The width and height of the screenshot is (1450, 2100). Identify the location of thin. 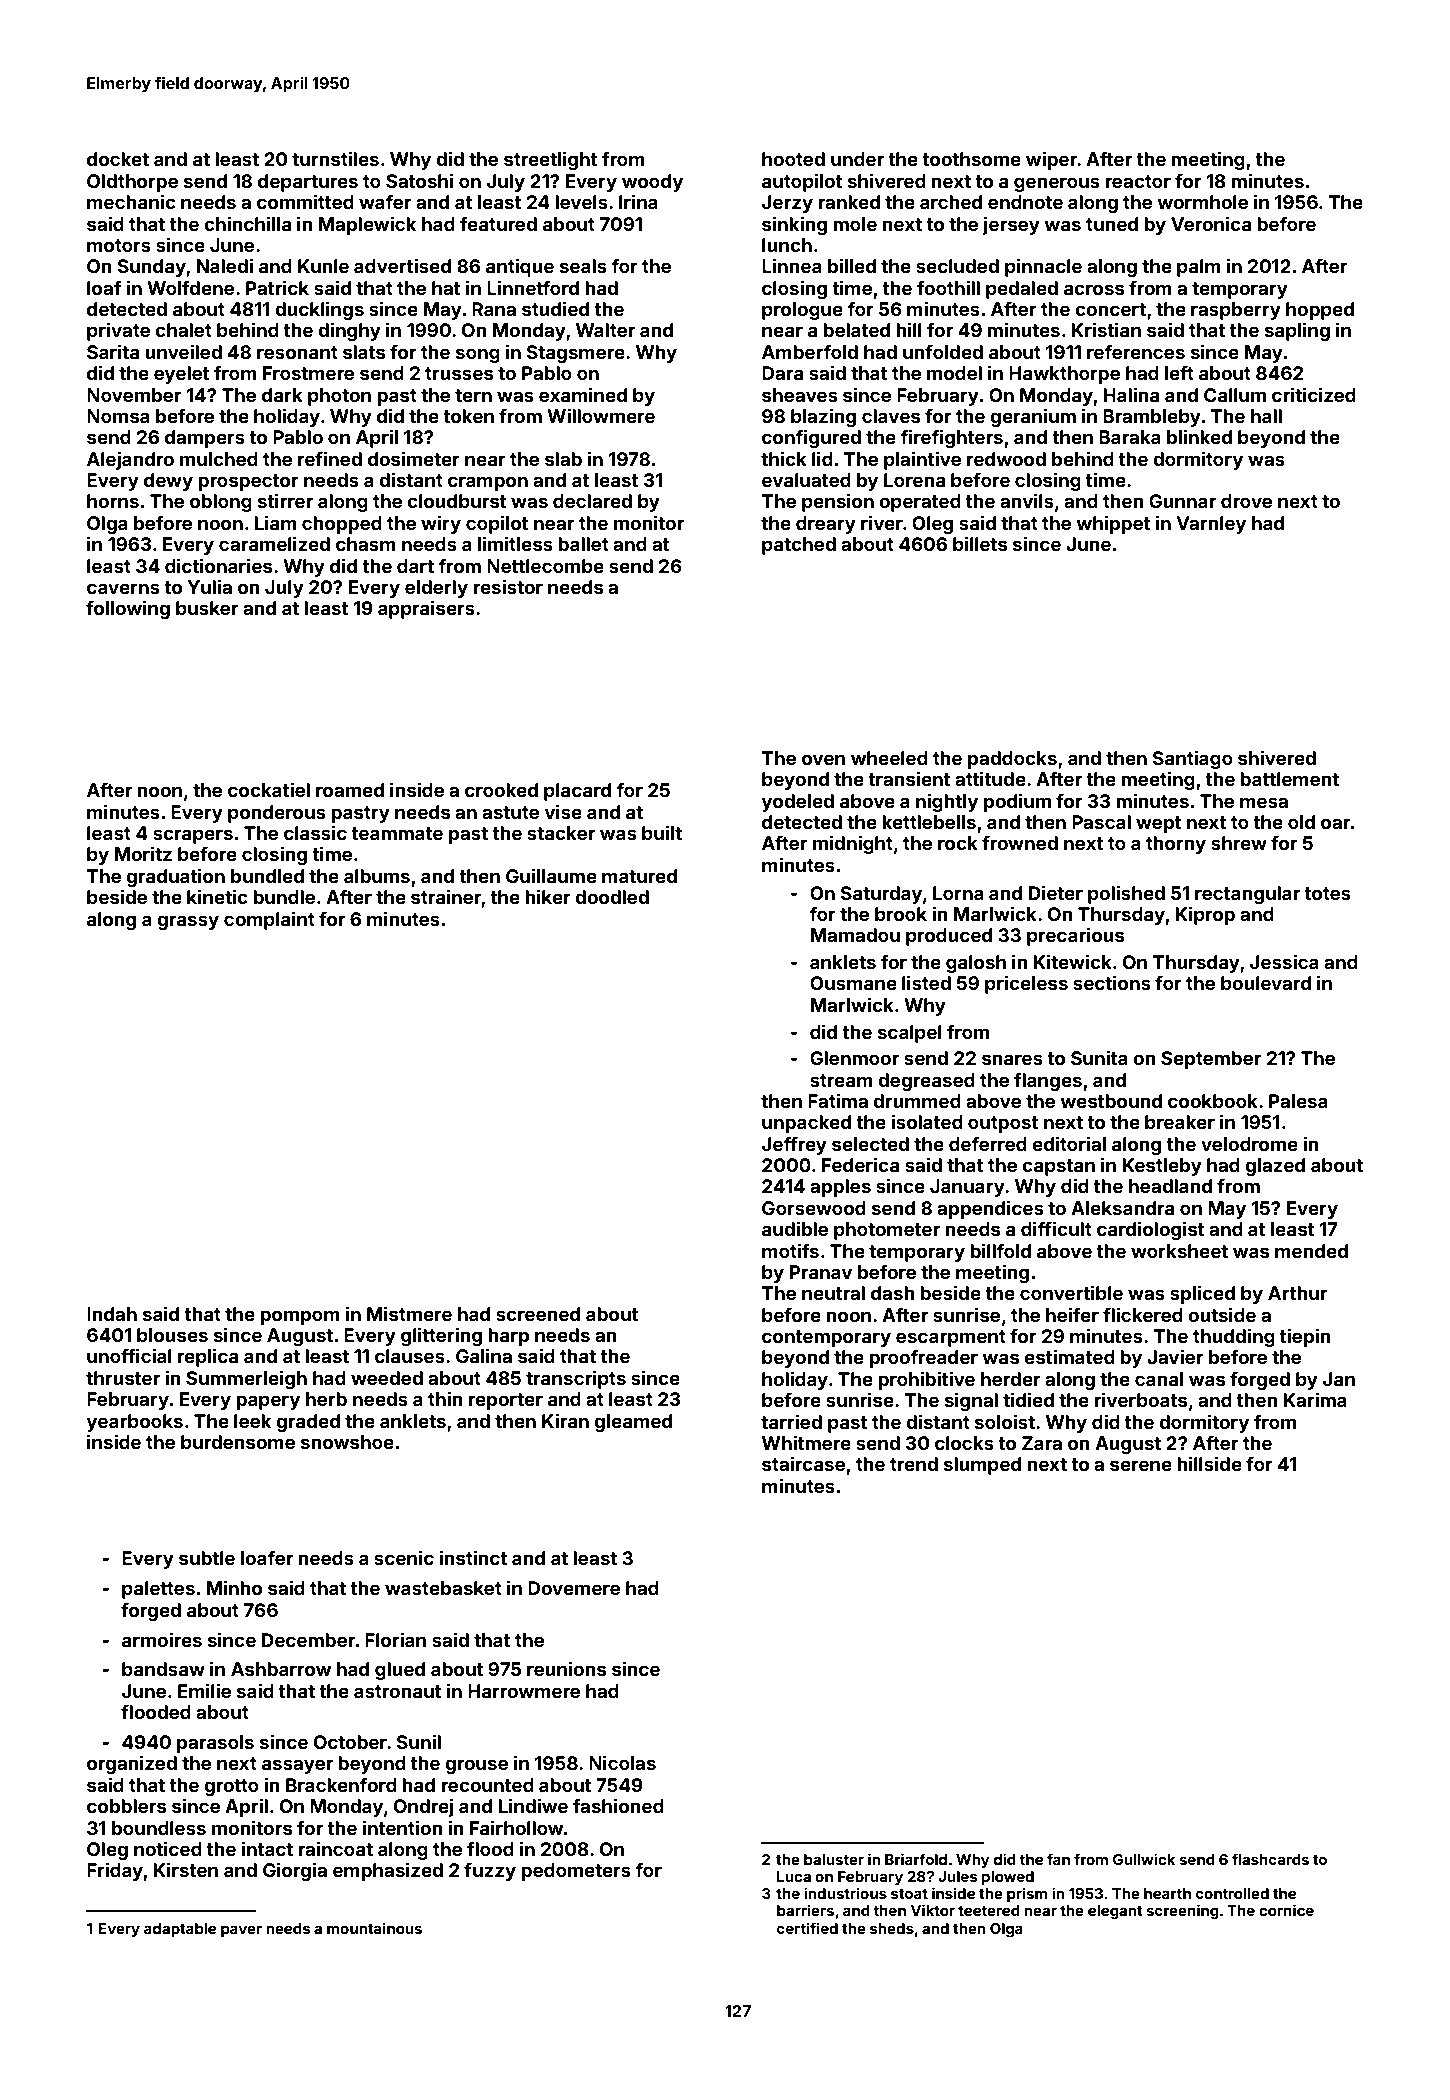
(445, 1398).
